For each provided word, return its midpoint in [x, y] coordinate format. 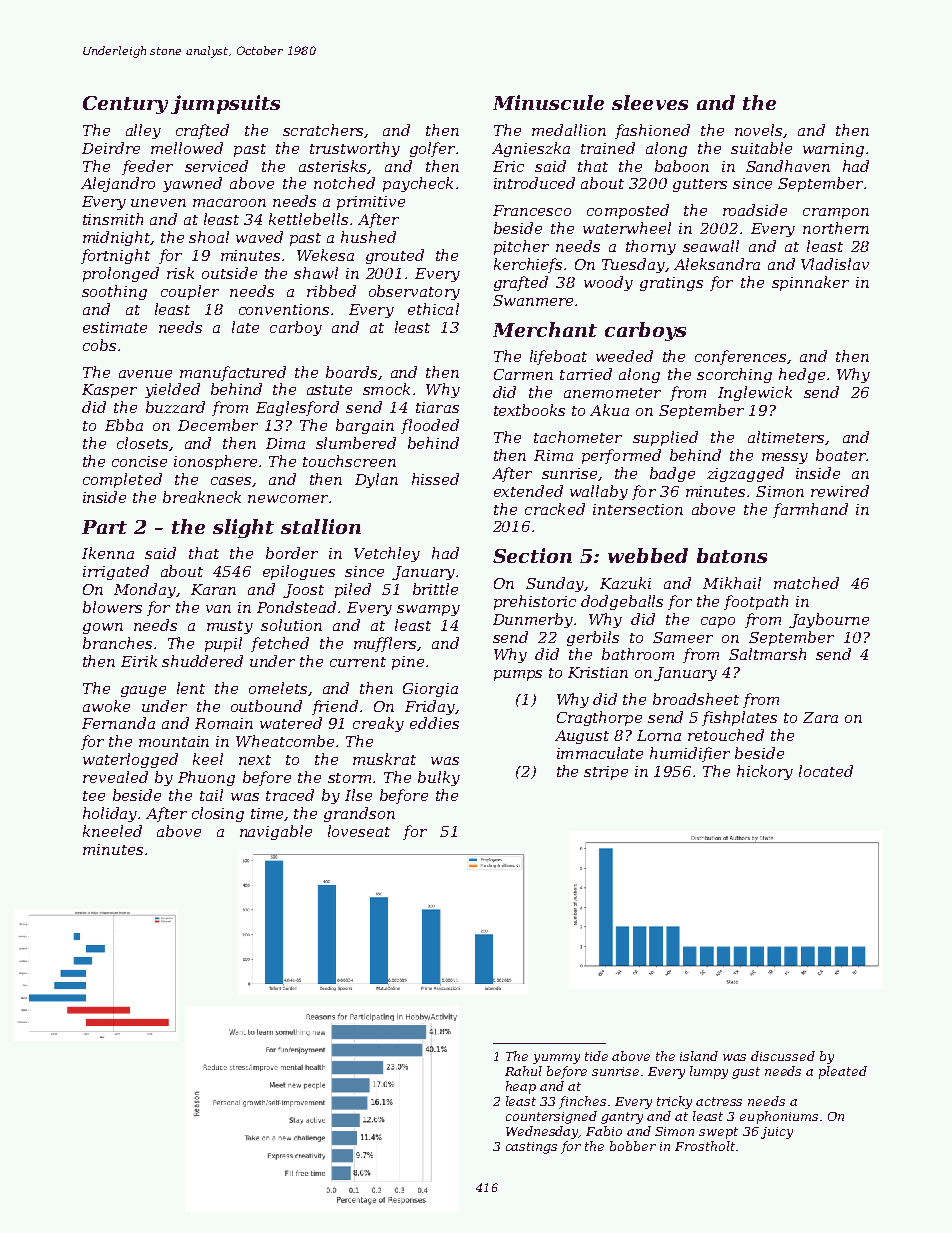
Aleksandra [717, 264]
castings [531, 1148]
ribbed [331, 291]
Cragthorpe [599, 718]
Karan [213, 589]
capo [718, 622]
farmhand [810, 510]
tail [211, 795]
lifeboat [558, 357]
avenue [145, 374]
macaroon [229, 203]
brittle [435, 589]
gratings [671, 284]
